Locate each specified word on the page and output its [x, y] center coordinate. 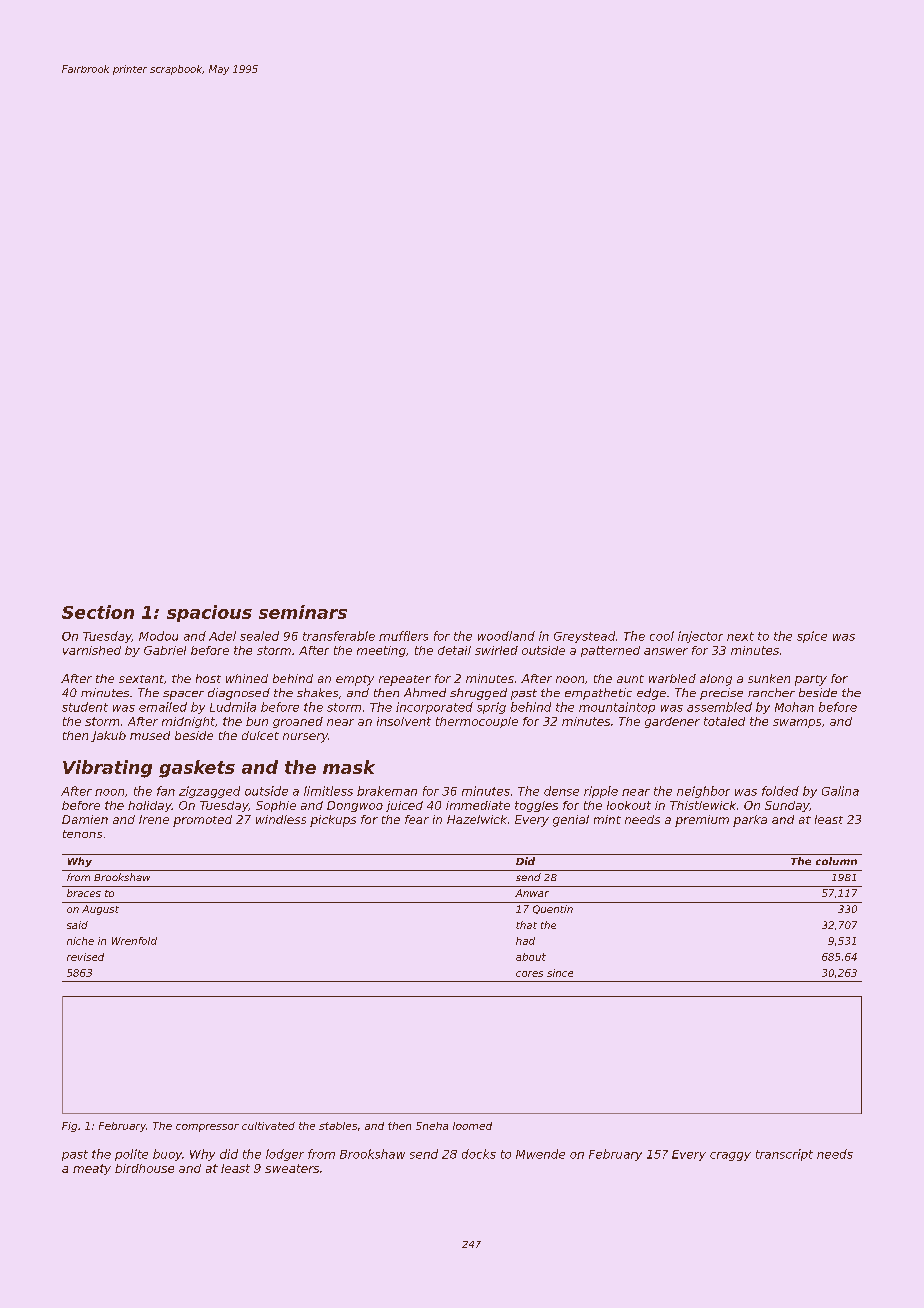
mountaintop [617, 708]
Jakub [108, 736]
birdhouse [144, 1168]
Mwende [540, 1154]
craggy [730, 1156]
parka [750, 821]
